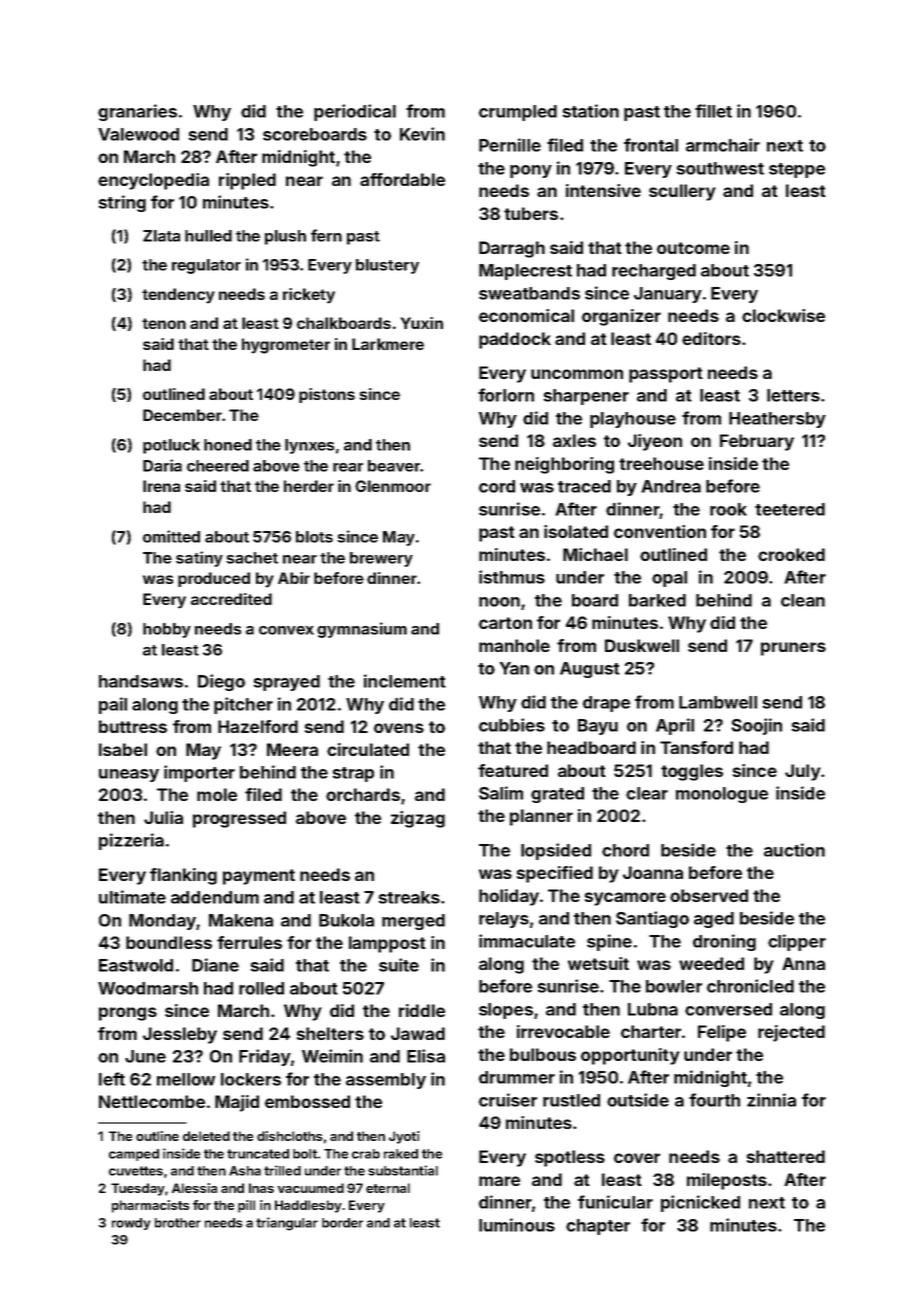 The height and width of the screenshot is (1308, 924). Describe the element at coordinates (137, 112) in the screenshot. I see `granaries` at that location.
